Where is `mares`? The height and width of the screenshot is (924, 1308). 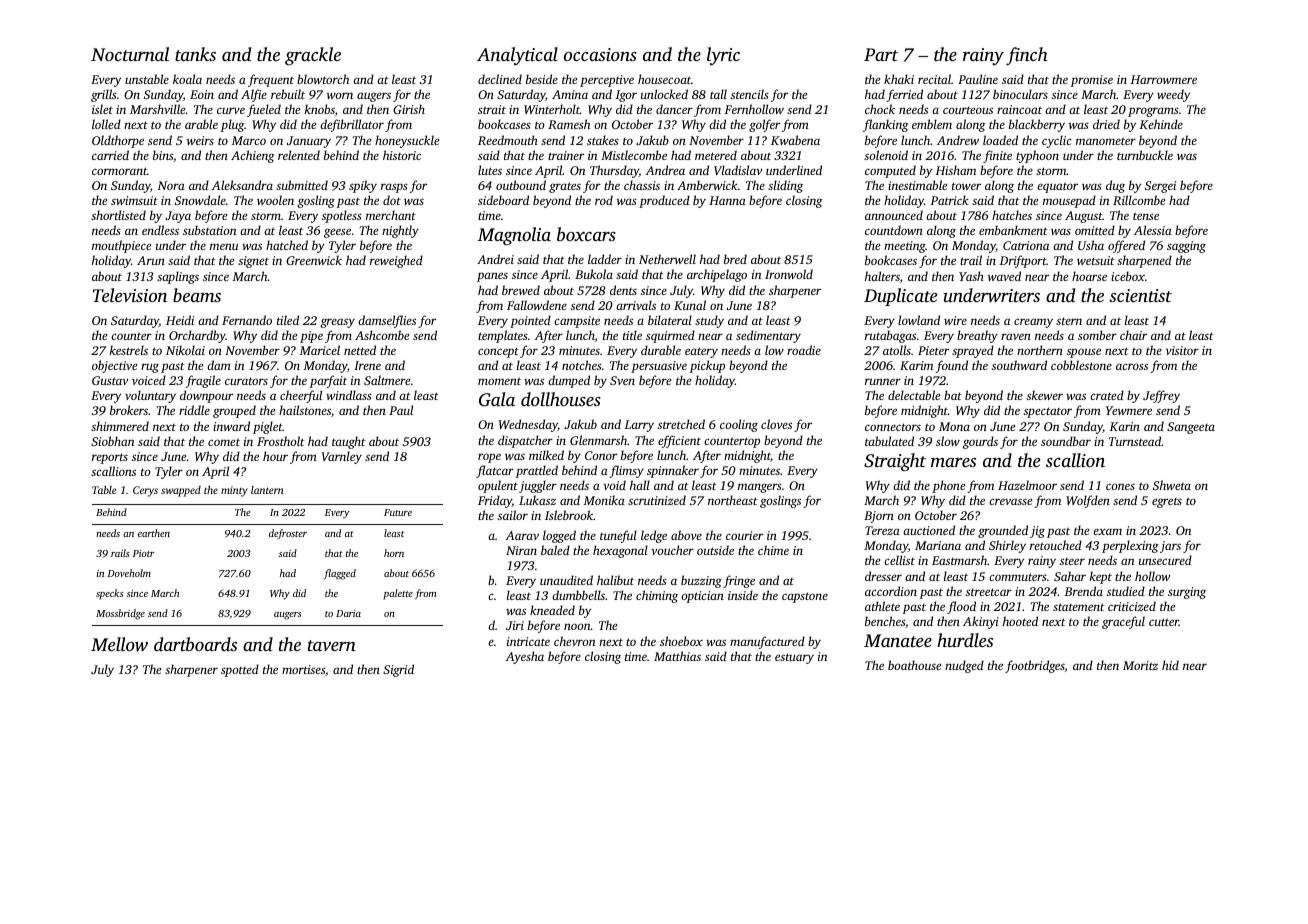
mares is located at coordinates (953, 462).
